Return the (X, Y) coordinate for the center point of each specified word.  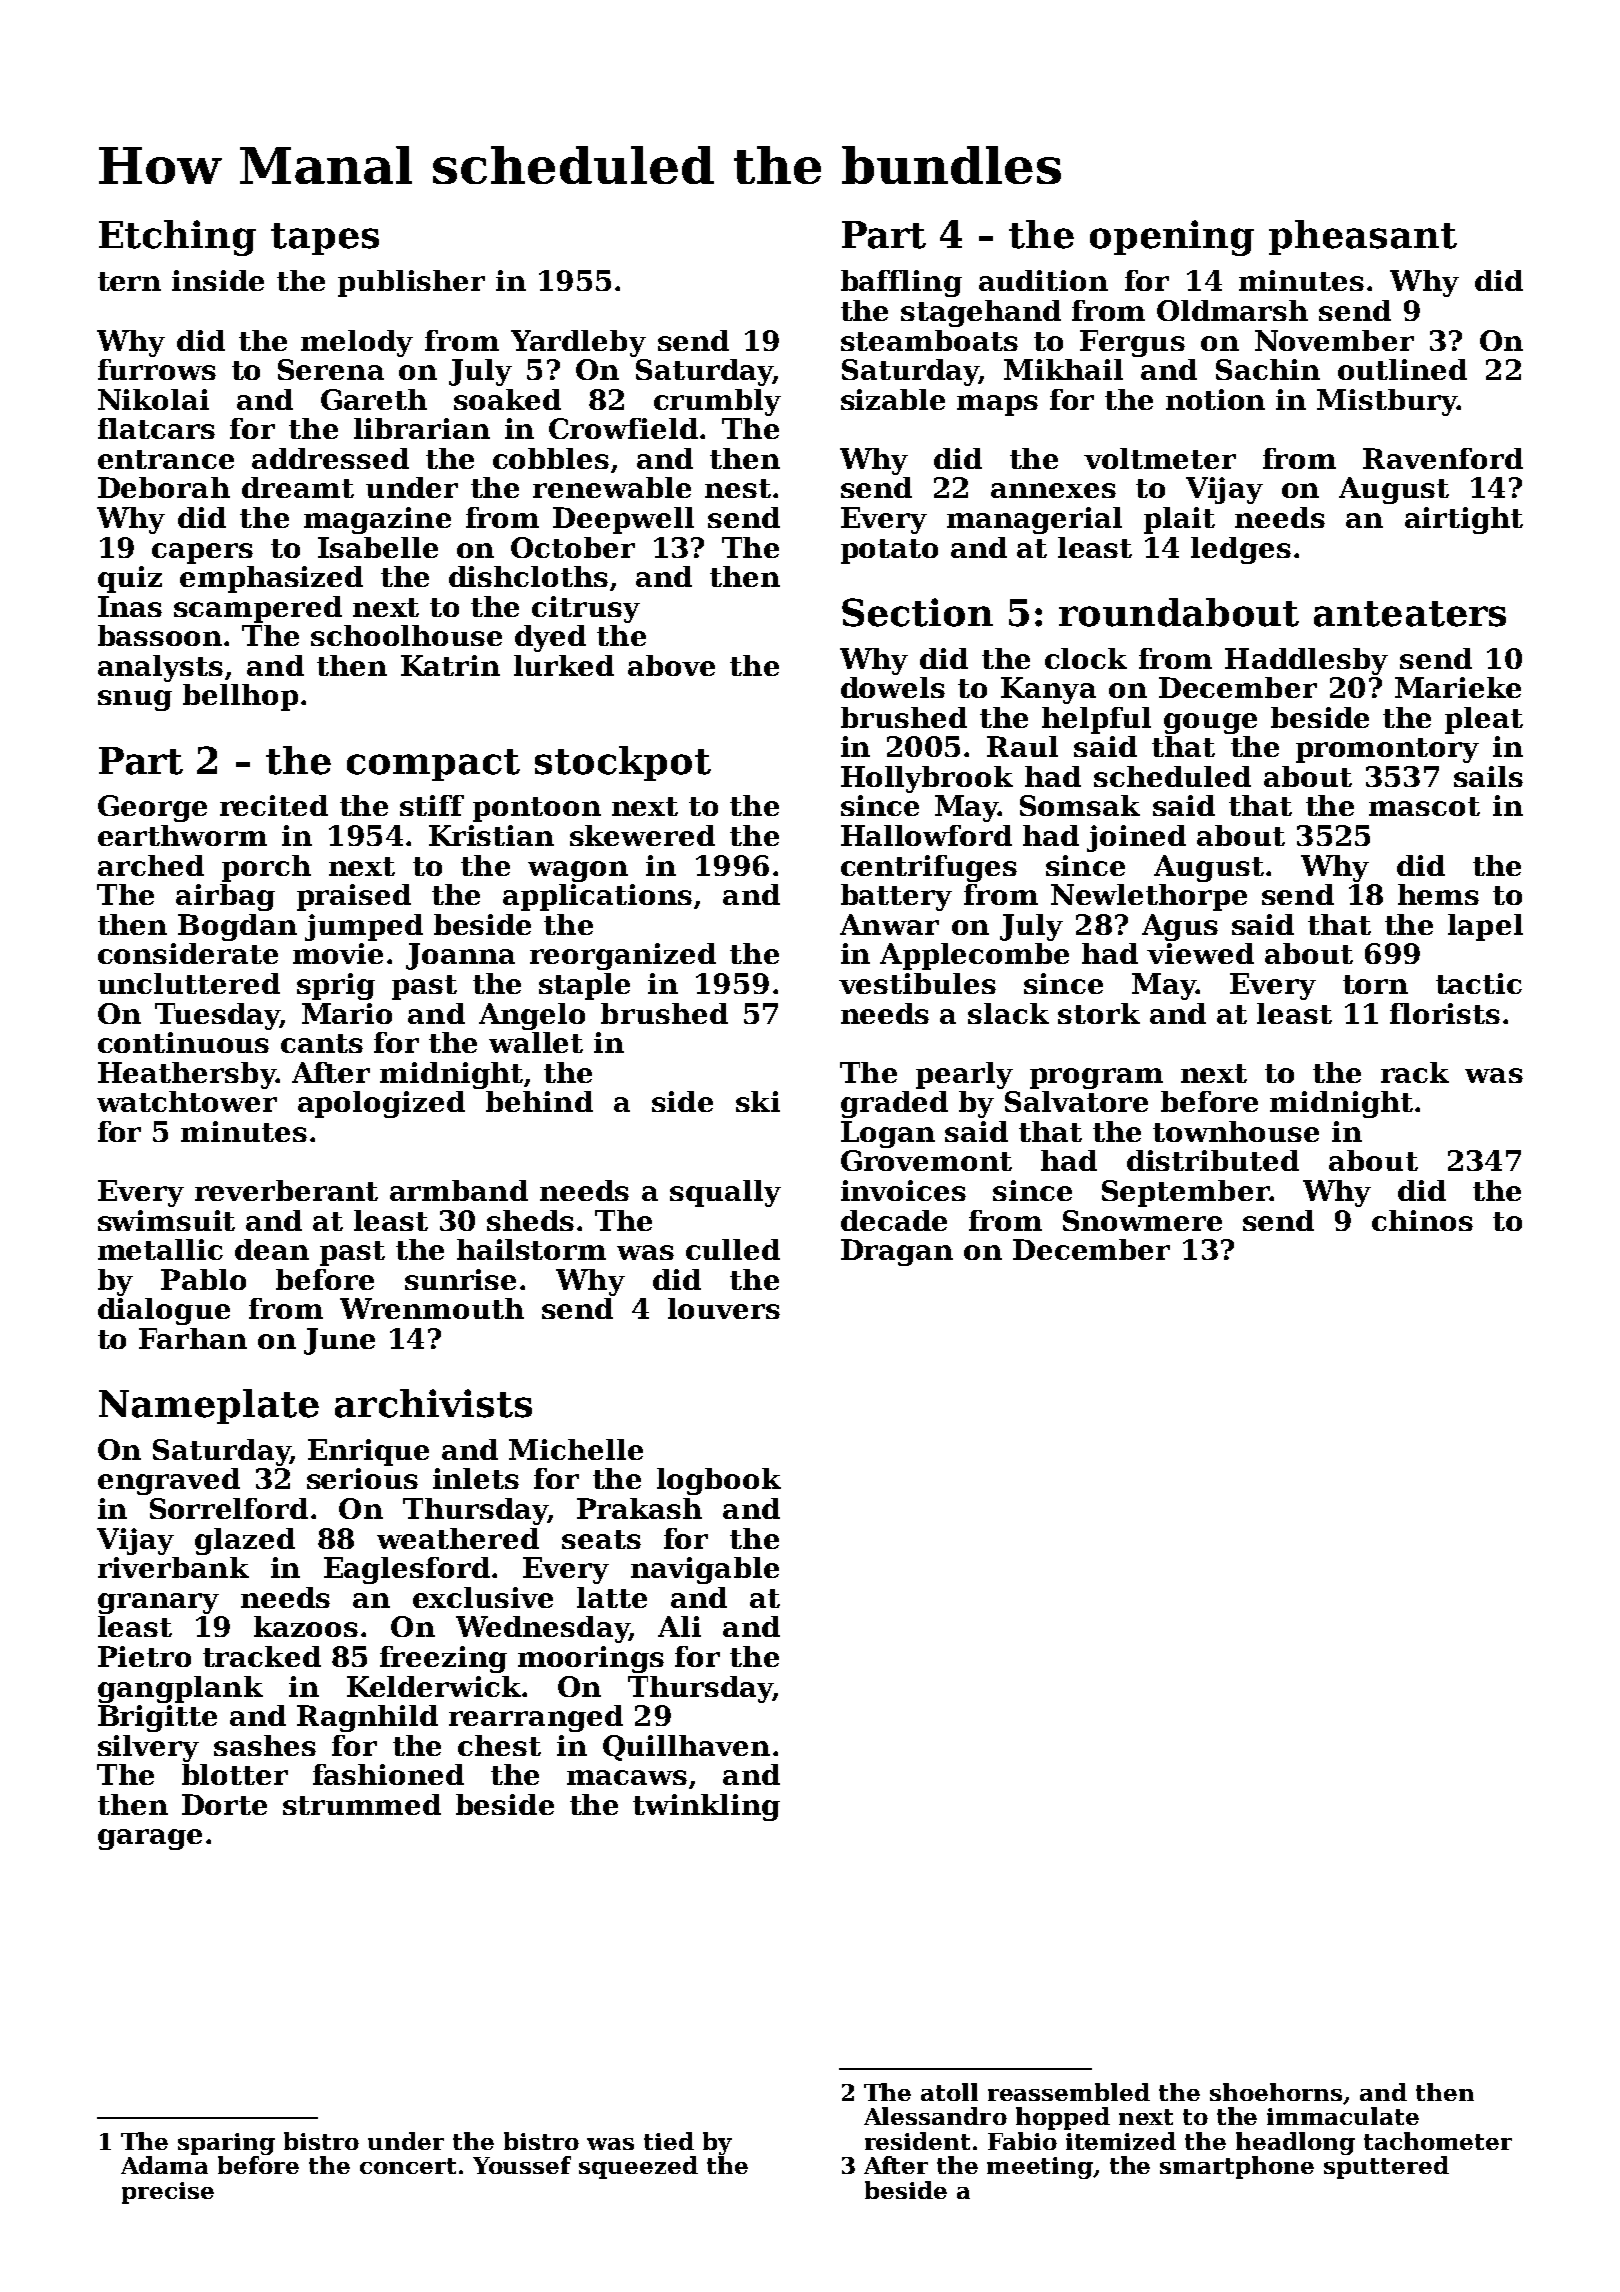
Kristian (491, 835)
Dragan (897, 1252)
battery (896, 897)
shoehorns (1276, 2092)
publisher (411, 283)
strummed (362, 1804)
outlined (1402, 369)
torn (1375, 984)
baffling (901, 283)
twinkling (706, 1807)
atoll (949, 2092)
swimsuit (166, 1220)
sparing (226, 2144)
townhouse (1236, 1131)
